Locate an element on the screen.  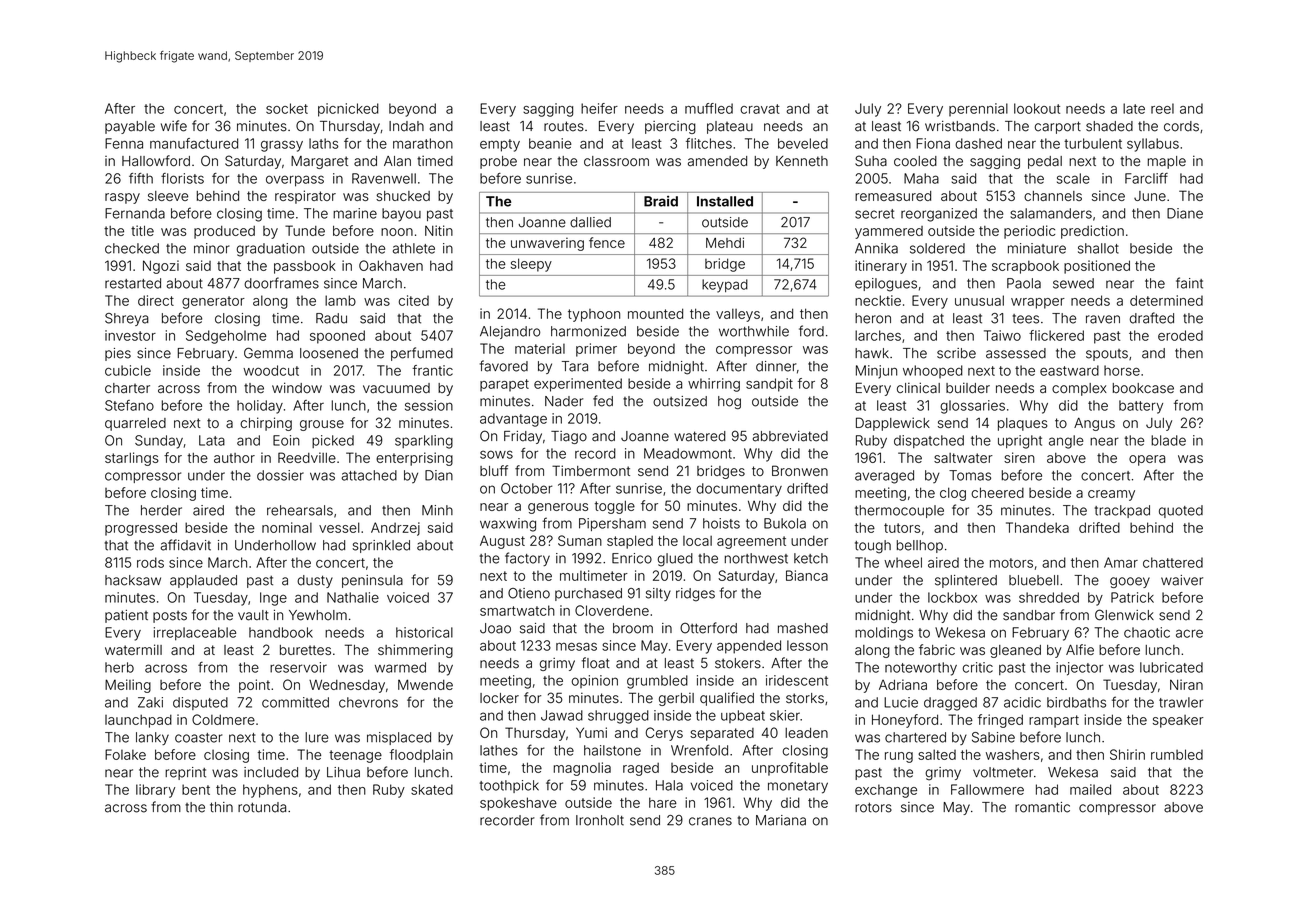
launchpad is located at coordinates (138, 721).
